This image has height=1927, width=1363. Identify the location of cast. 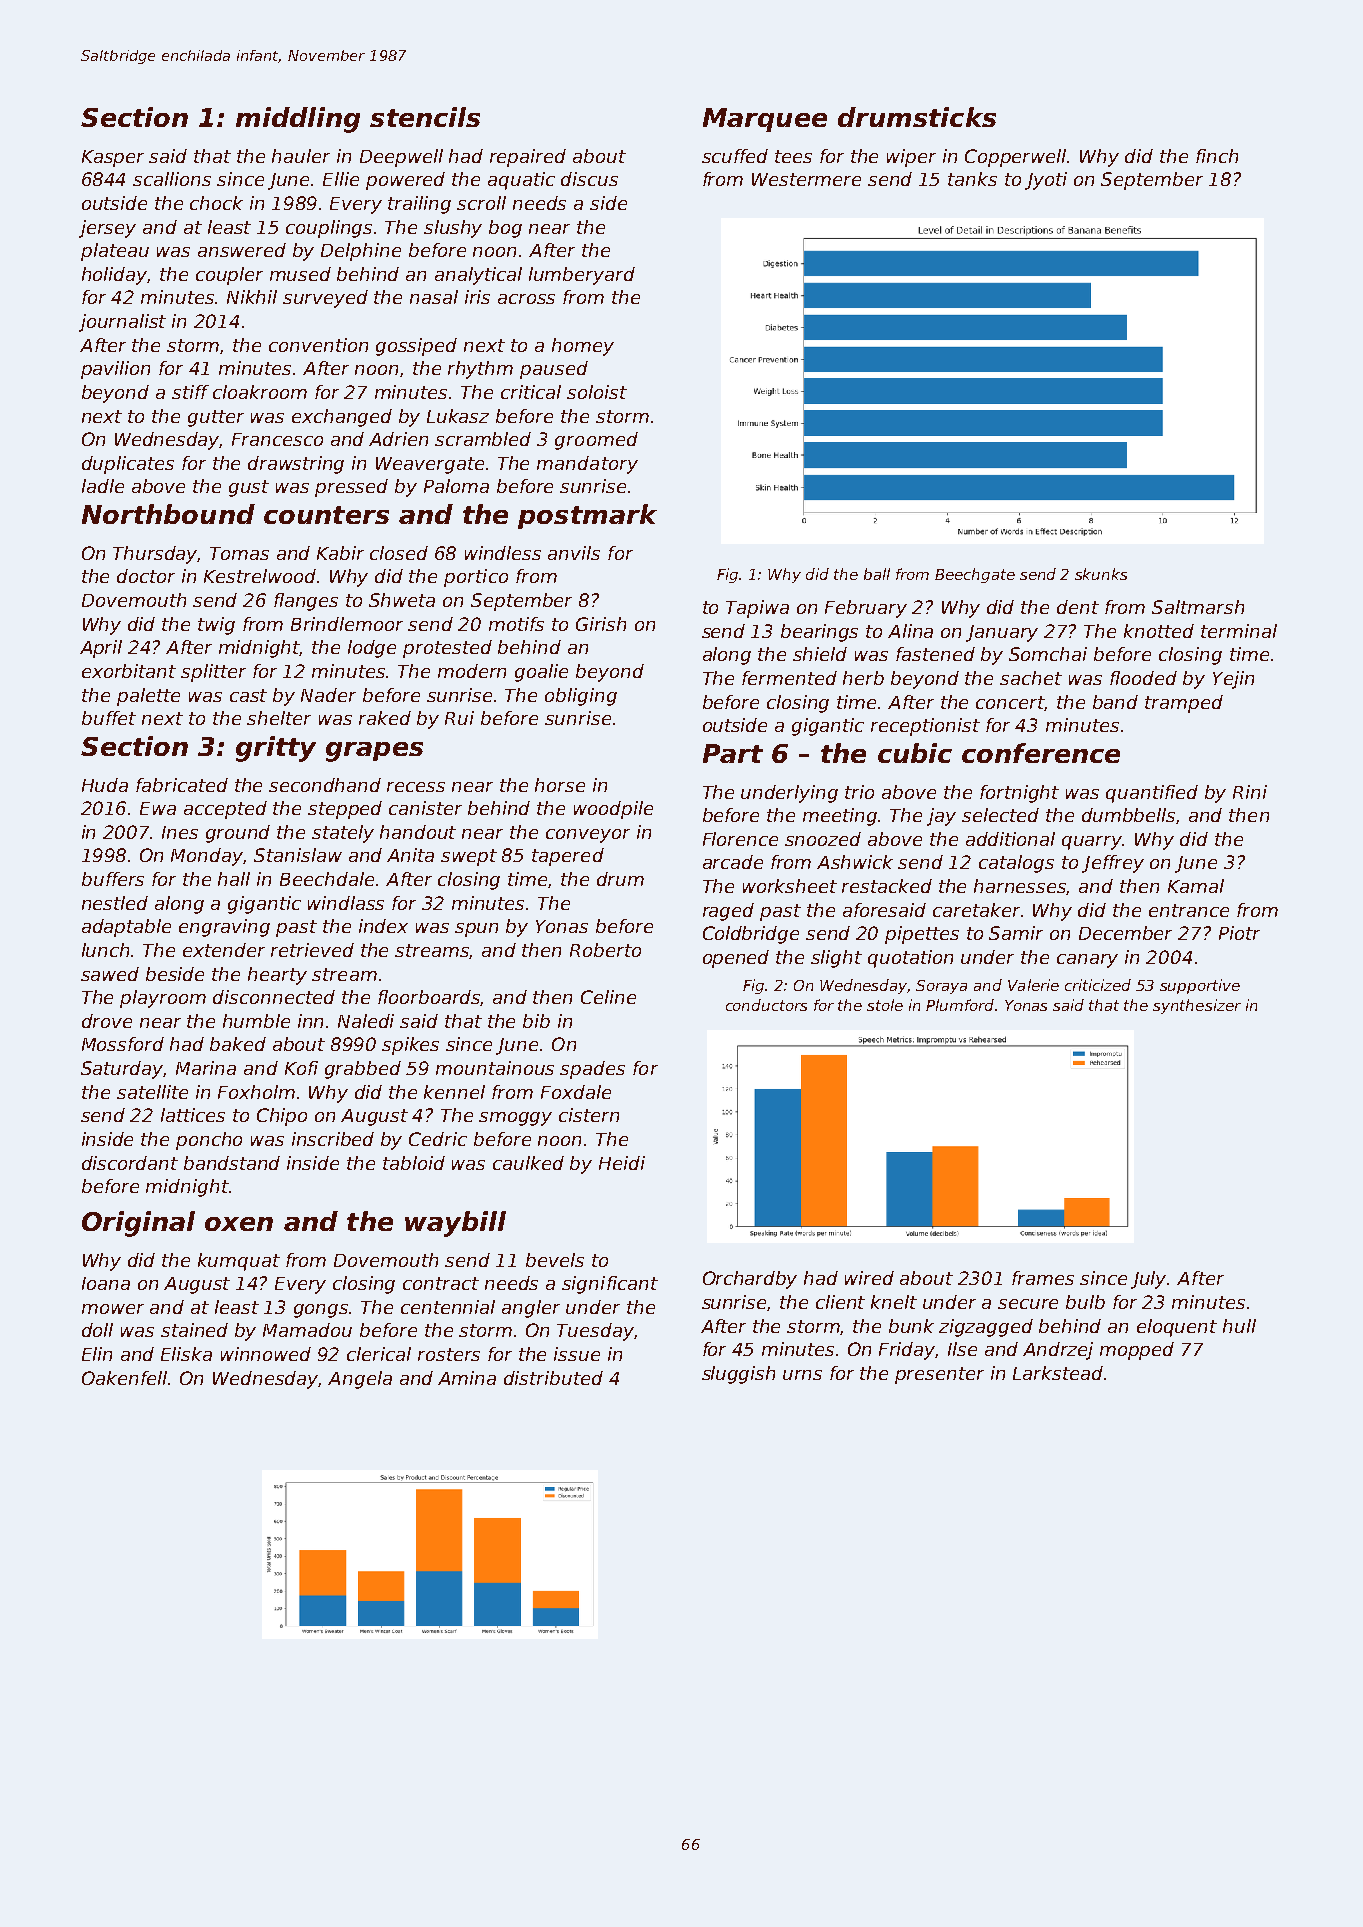
(248, 695).
